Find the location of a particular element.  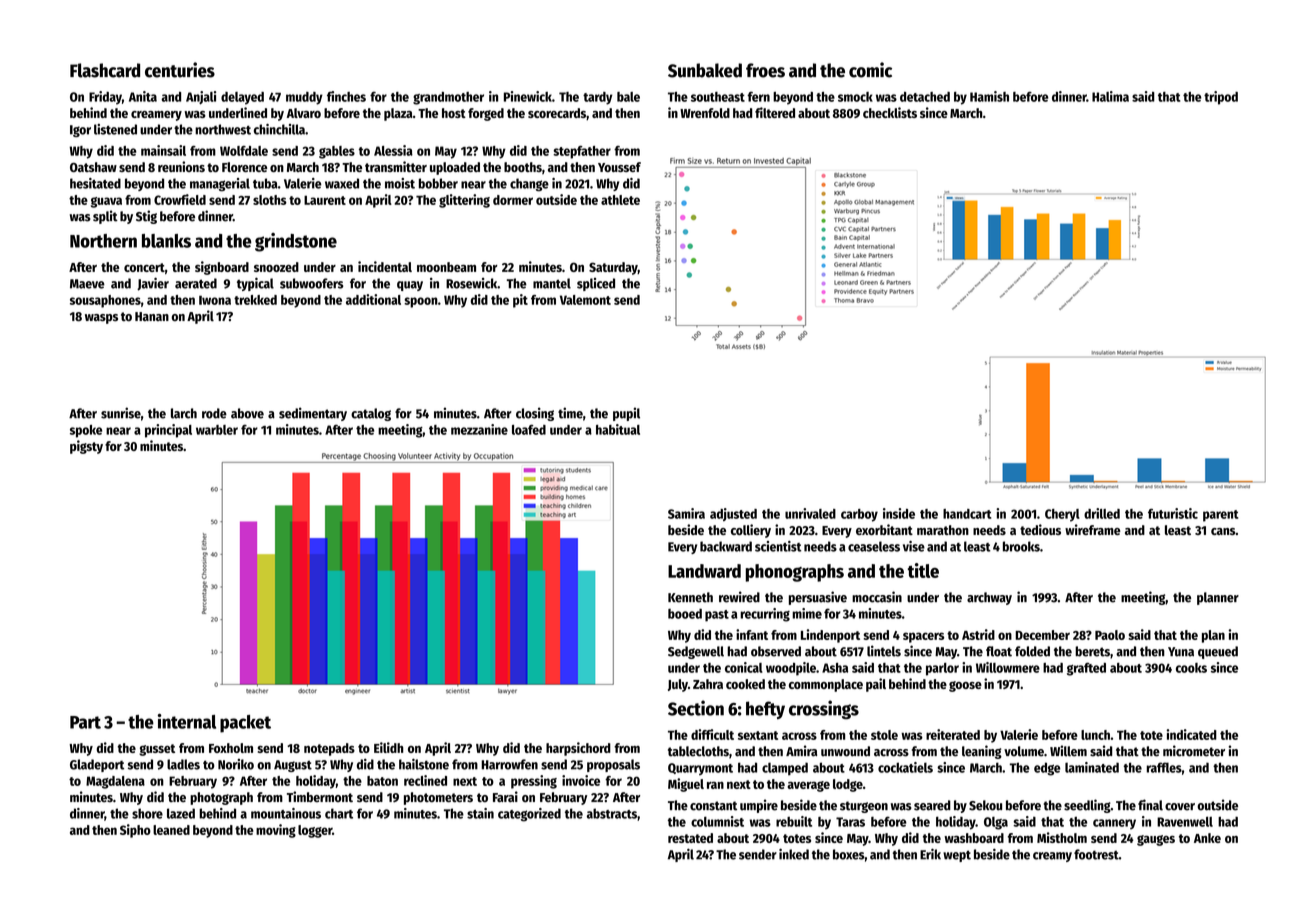

Landward is located at coordinates (704, 571).
